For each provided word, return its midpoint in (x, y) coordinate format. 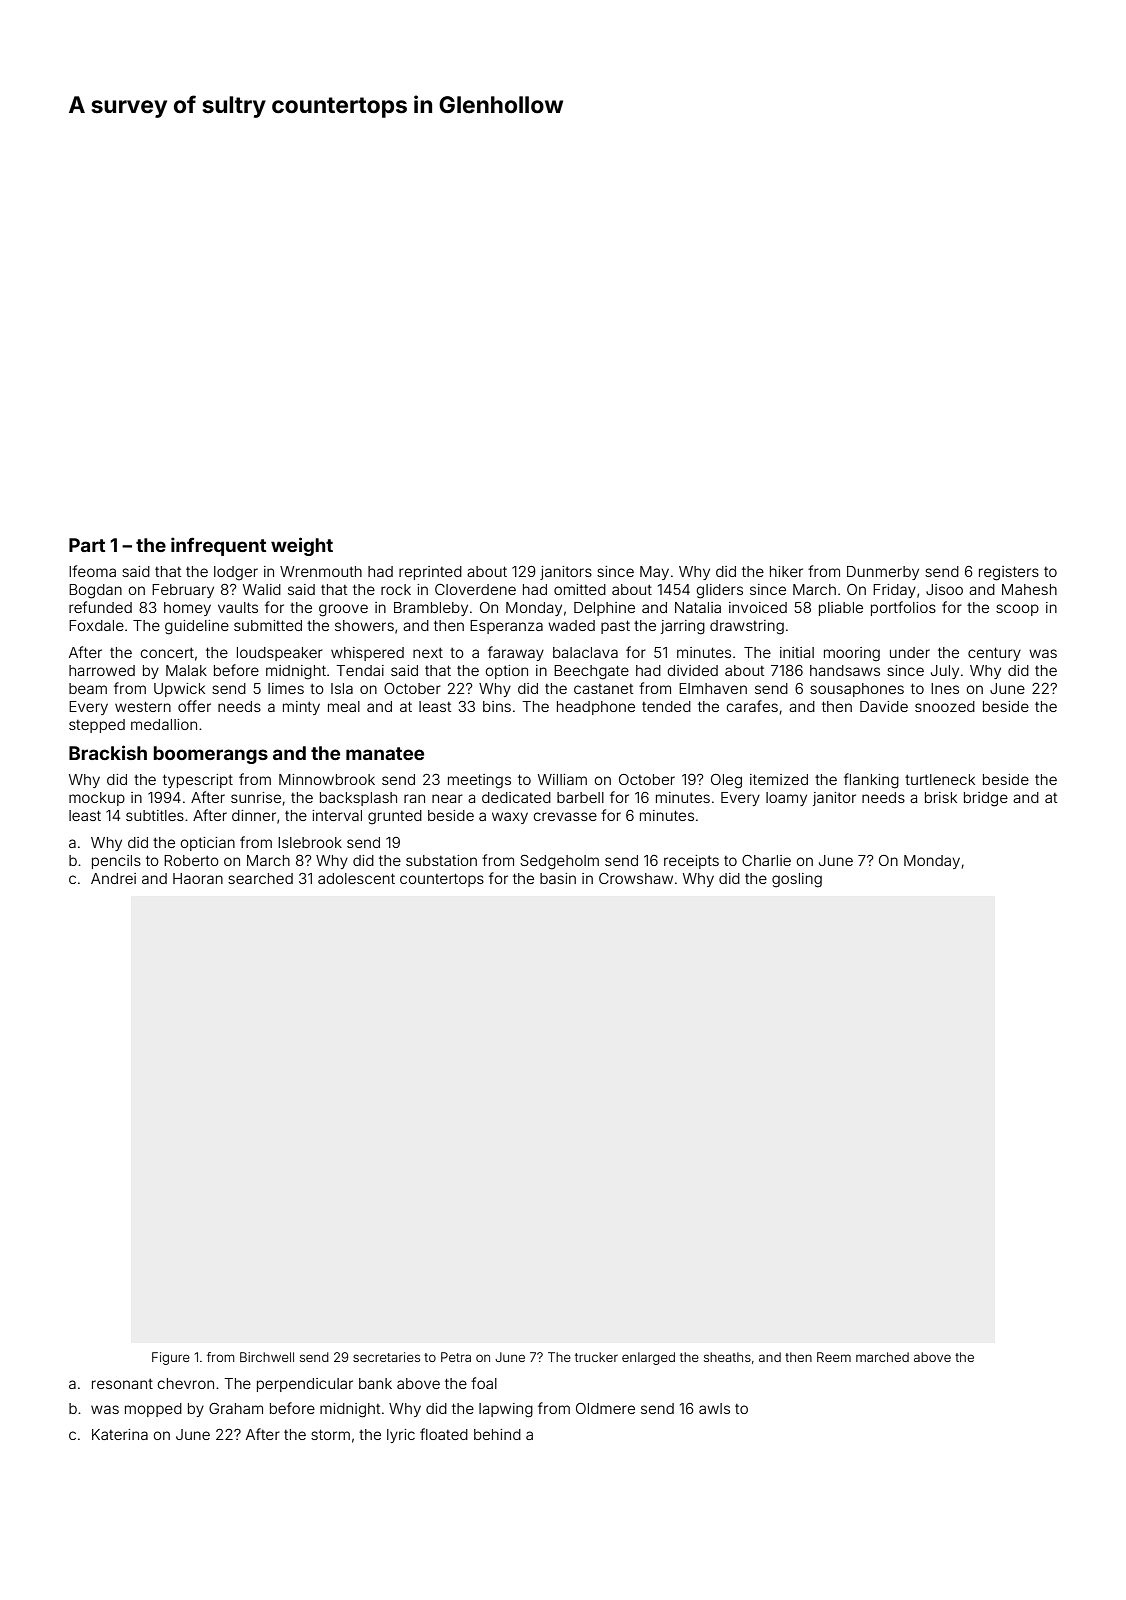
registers (1009, 573)
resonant (122, 1384)
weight (302, 546)
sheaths (727, 1357)
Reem (834, 1357)
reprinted (430, 573)
